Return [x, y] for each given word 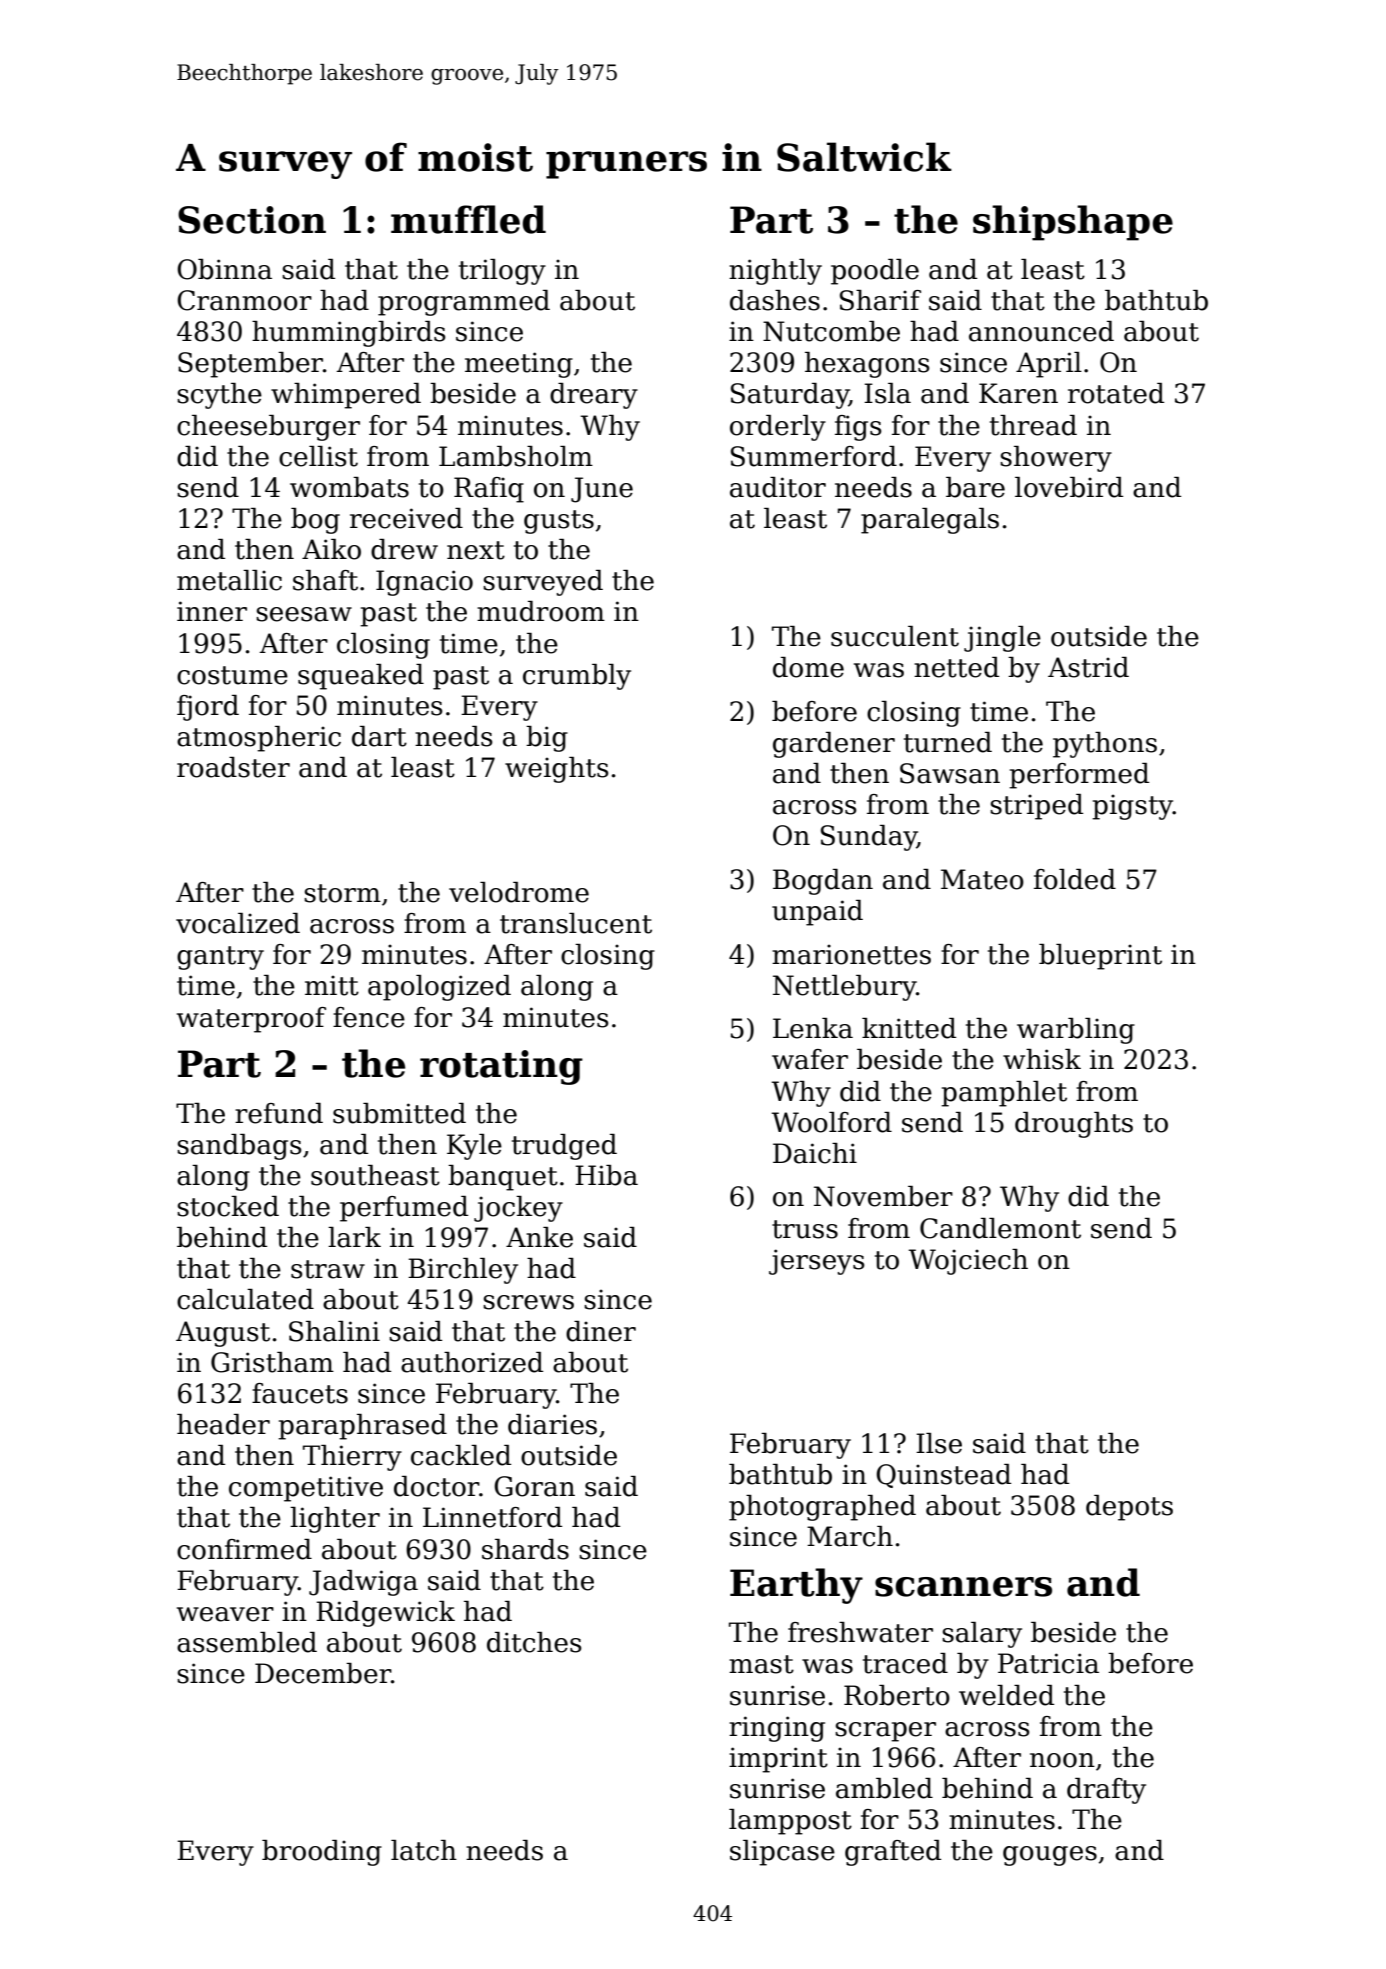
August [223, 1334]
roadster [233, 767]
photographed [822, 1508]
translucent [576, 923]
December [323, 1673]
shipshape [1073, 223]
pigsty [1132, 807]
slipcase [782, 1853]
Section [252, 220]
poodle [875, 272]
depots [1129, 1508]
